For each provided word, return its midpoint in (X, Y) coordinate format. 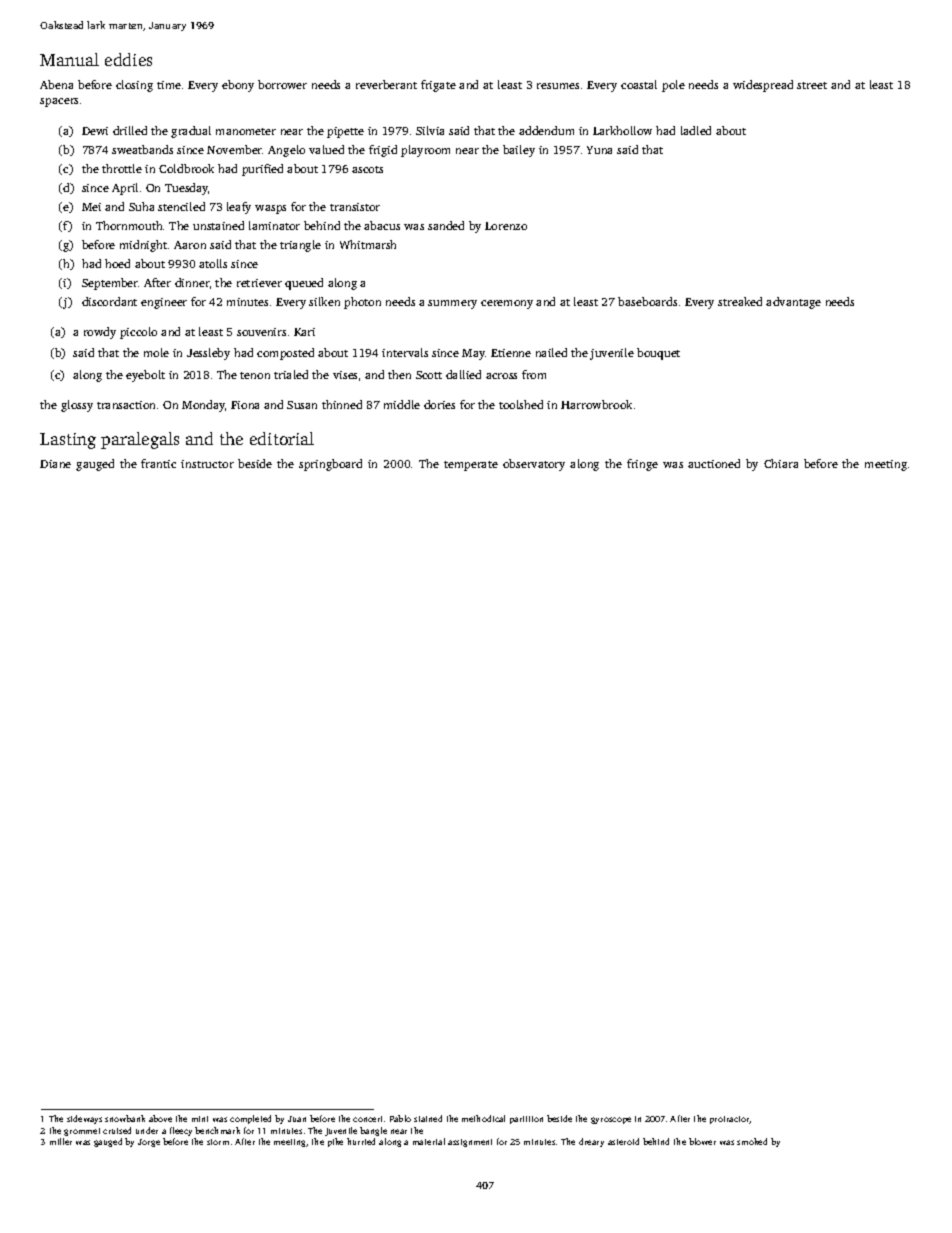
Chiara (781, 463)
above (160, 1118)
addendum (546, 130)
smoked (752, 1141)
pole (673, 86)
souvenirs (261, 332)
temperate (471, 466)
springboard (330, 465)
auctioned (714, 463)
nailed (551, 352)
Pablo (400, 1118)
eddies (128, 59)
